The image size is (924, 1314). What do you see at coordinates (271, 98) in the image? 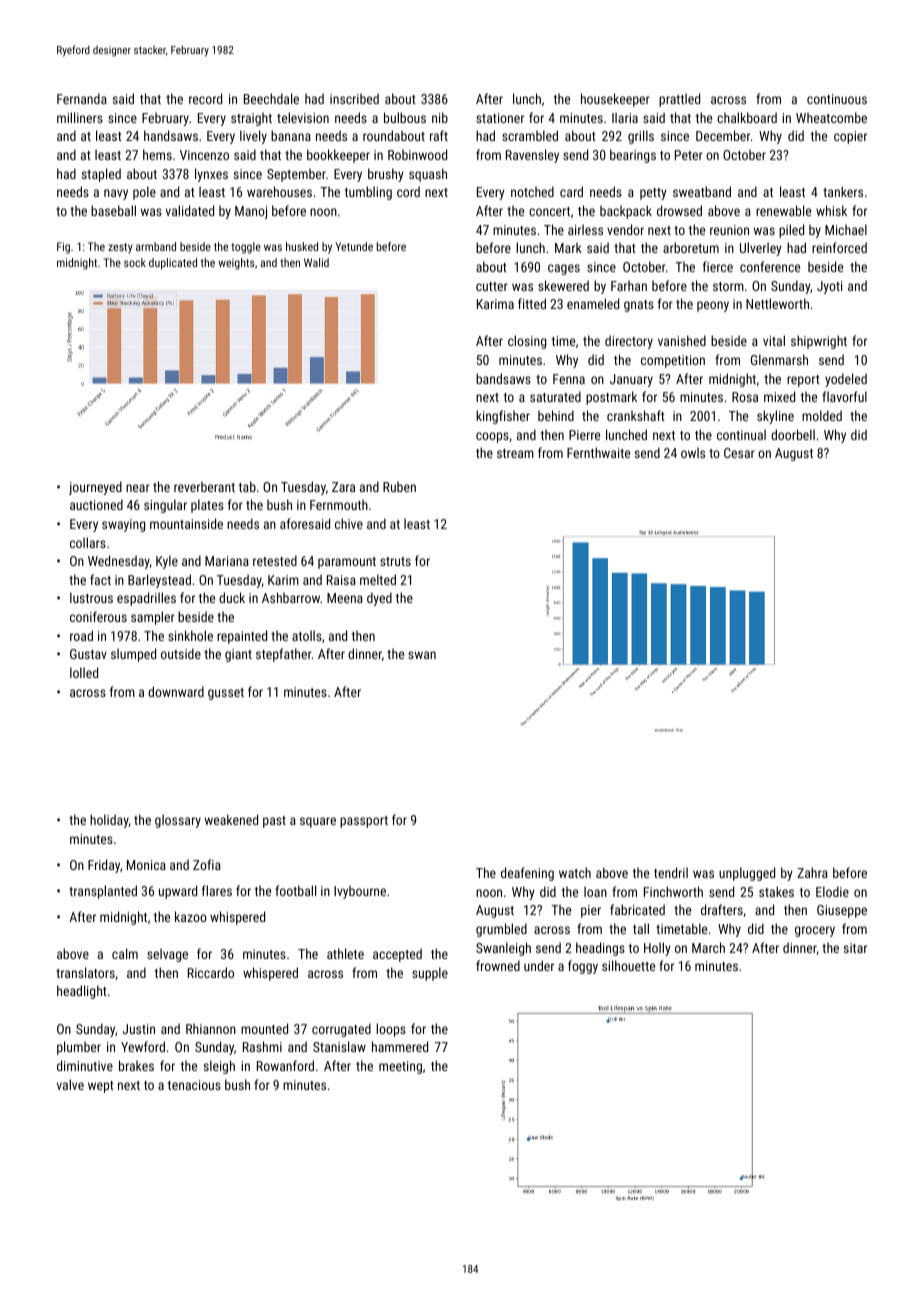
I see `Beechdale` at bounding box center [271, 98].
